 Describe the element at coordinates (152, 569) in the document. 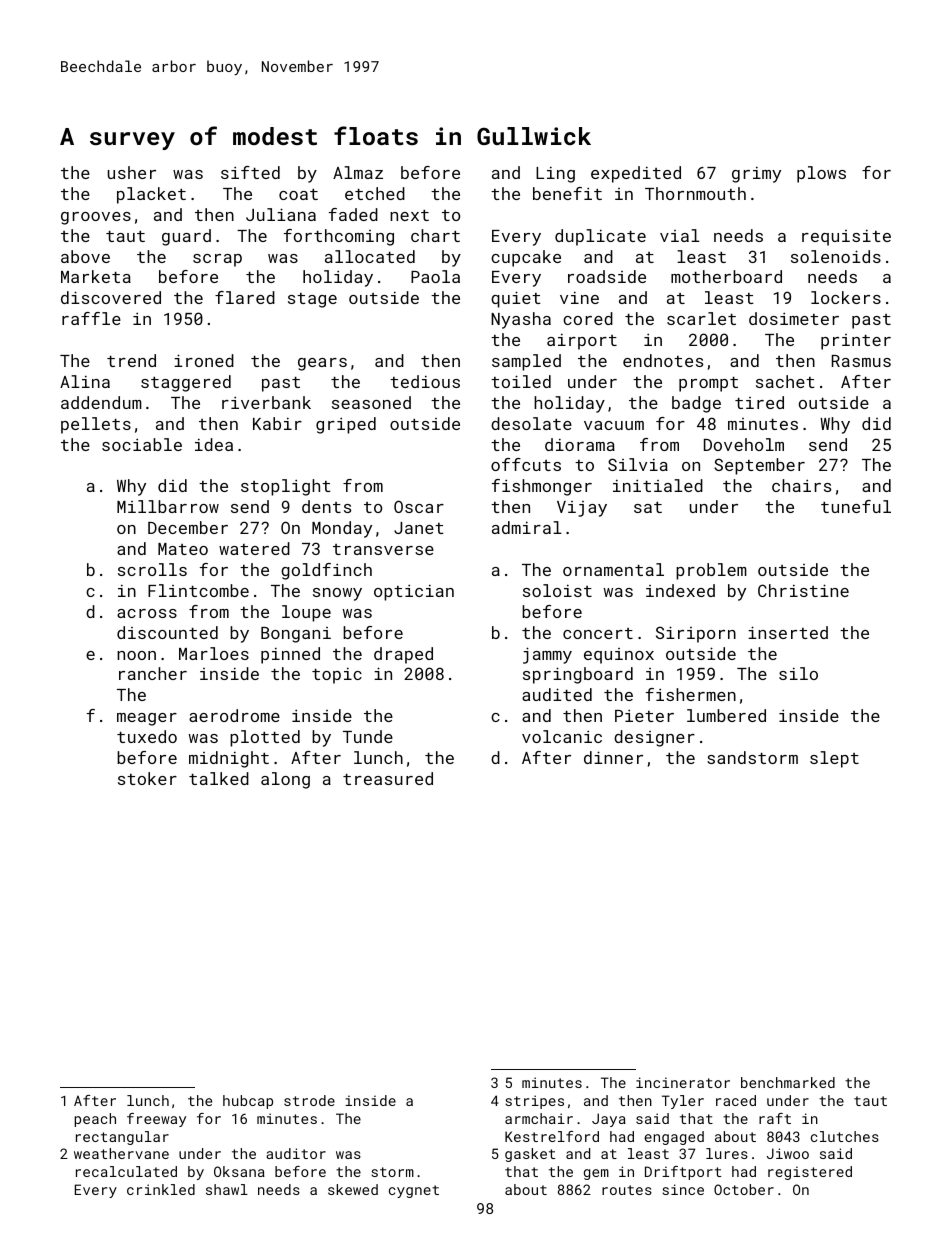

I see `scrolls` at that location.
